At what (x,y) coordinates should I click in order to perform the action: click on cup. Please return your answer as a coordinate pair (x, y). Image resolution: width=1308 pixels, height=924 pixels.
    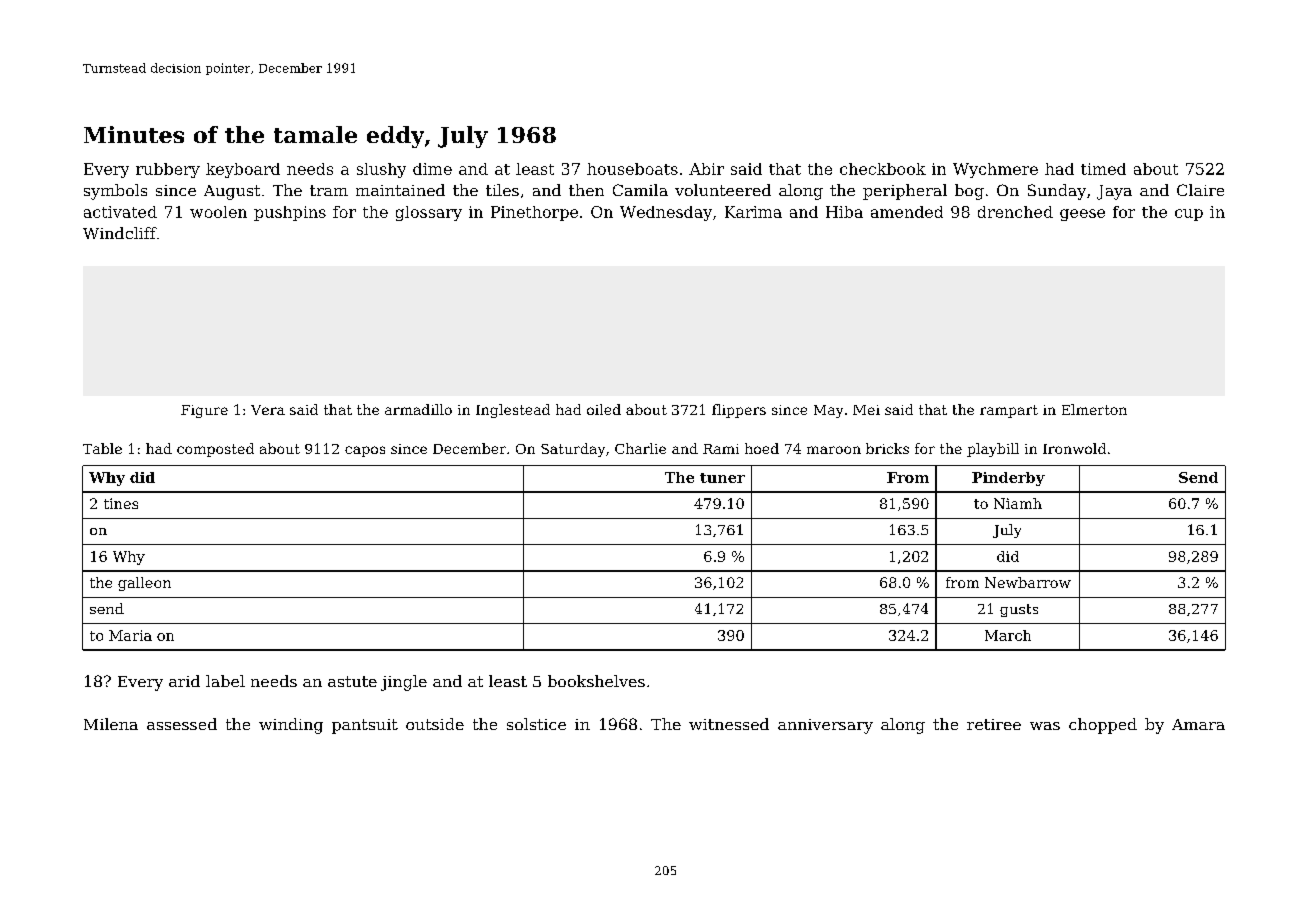
    Looking at the image, I should click on (1189, 215).
